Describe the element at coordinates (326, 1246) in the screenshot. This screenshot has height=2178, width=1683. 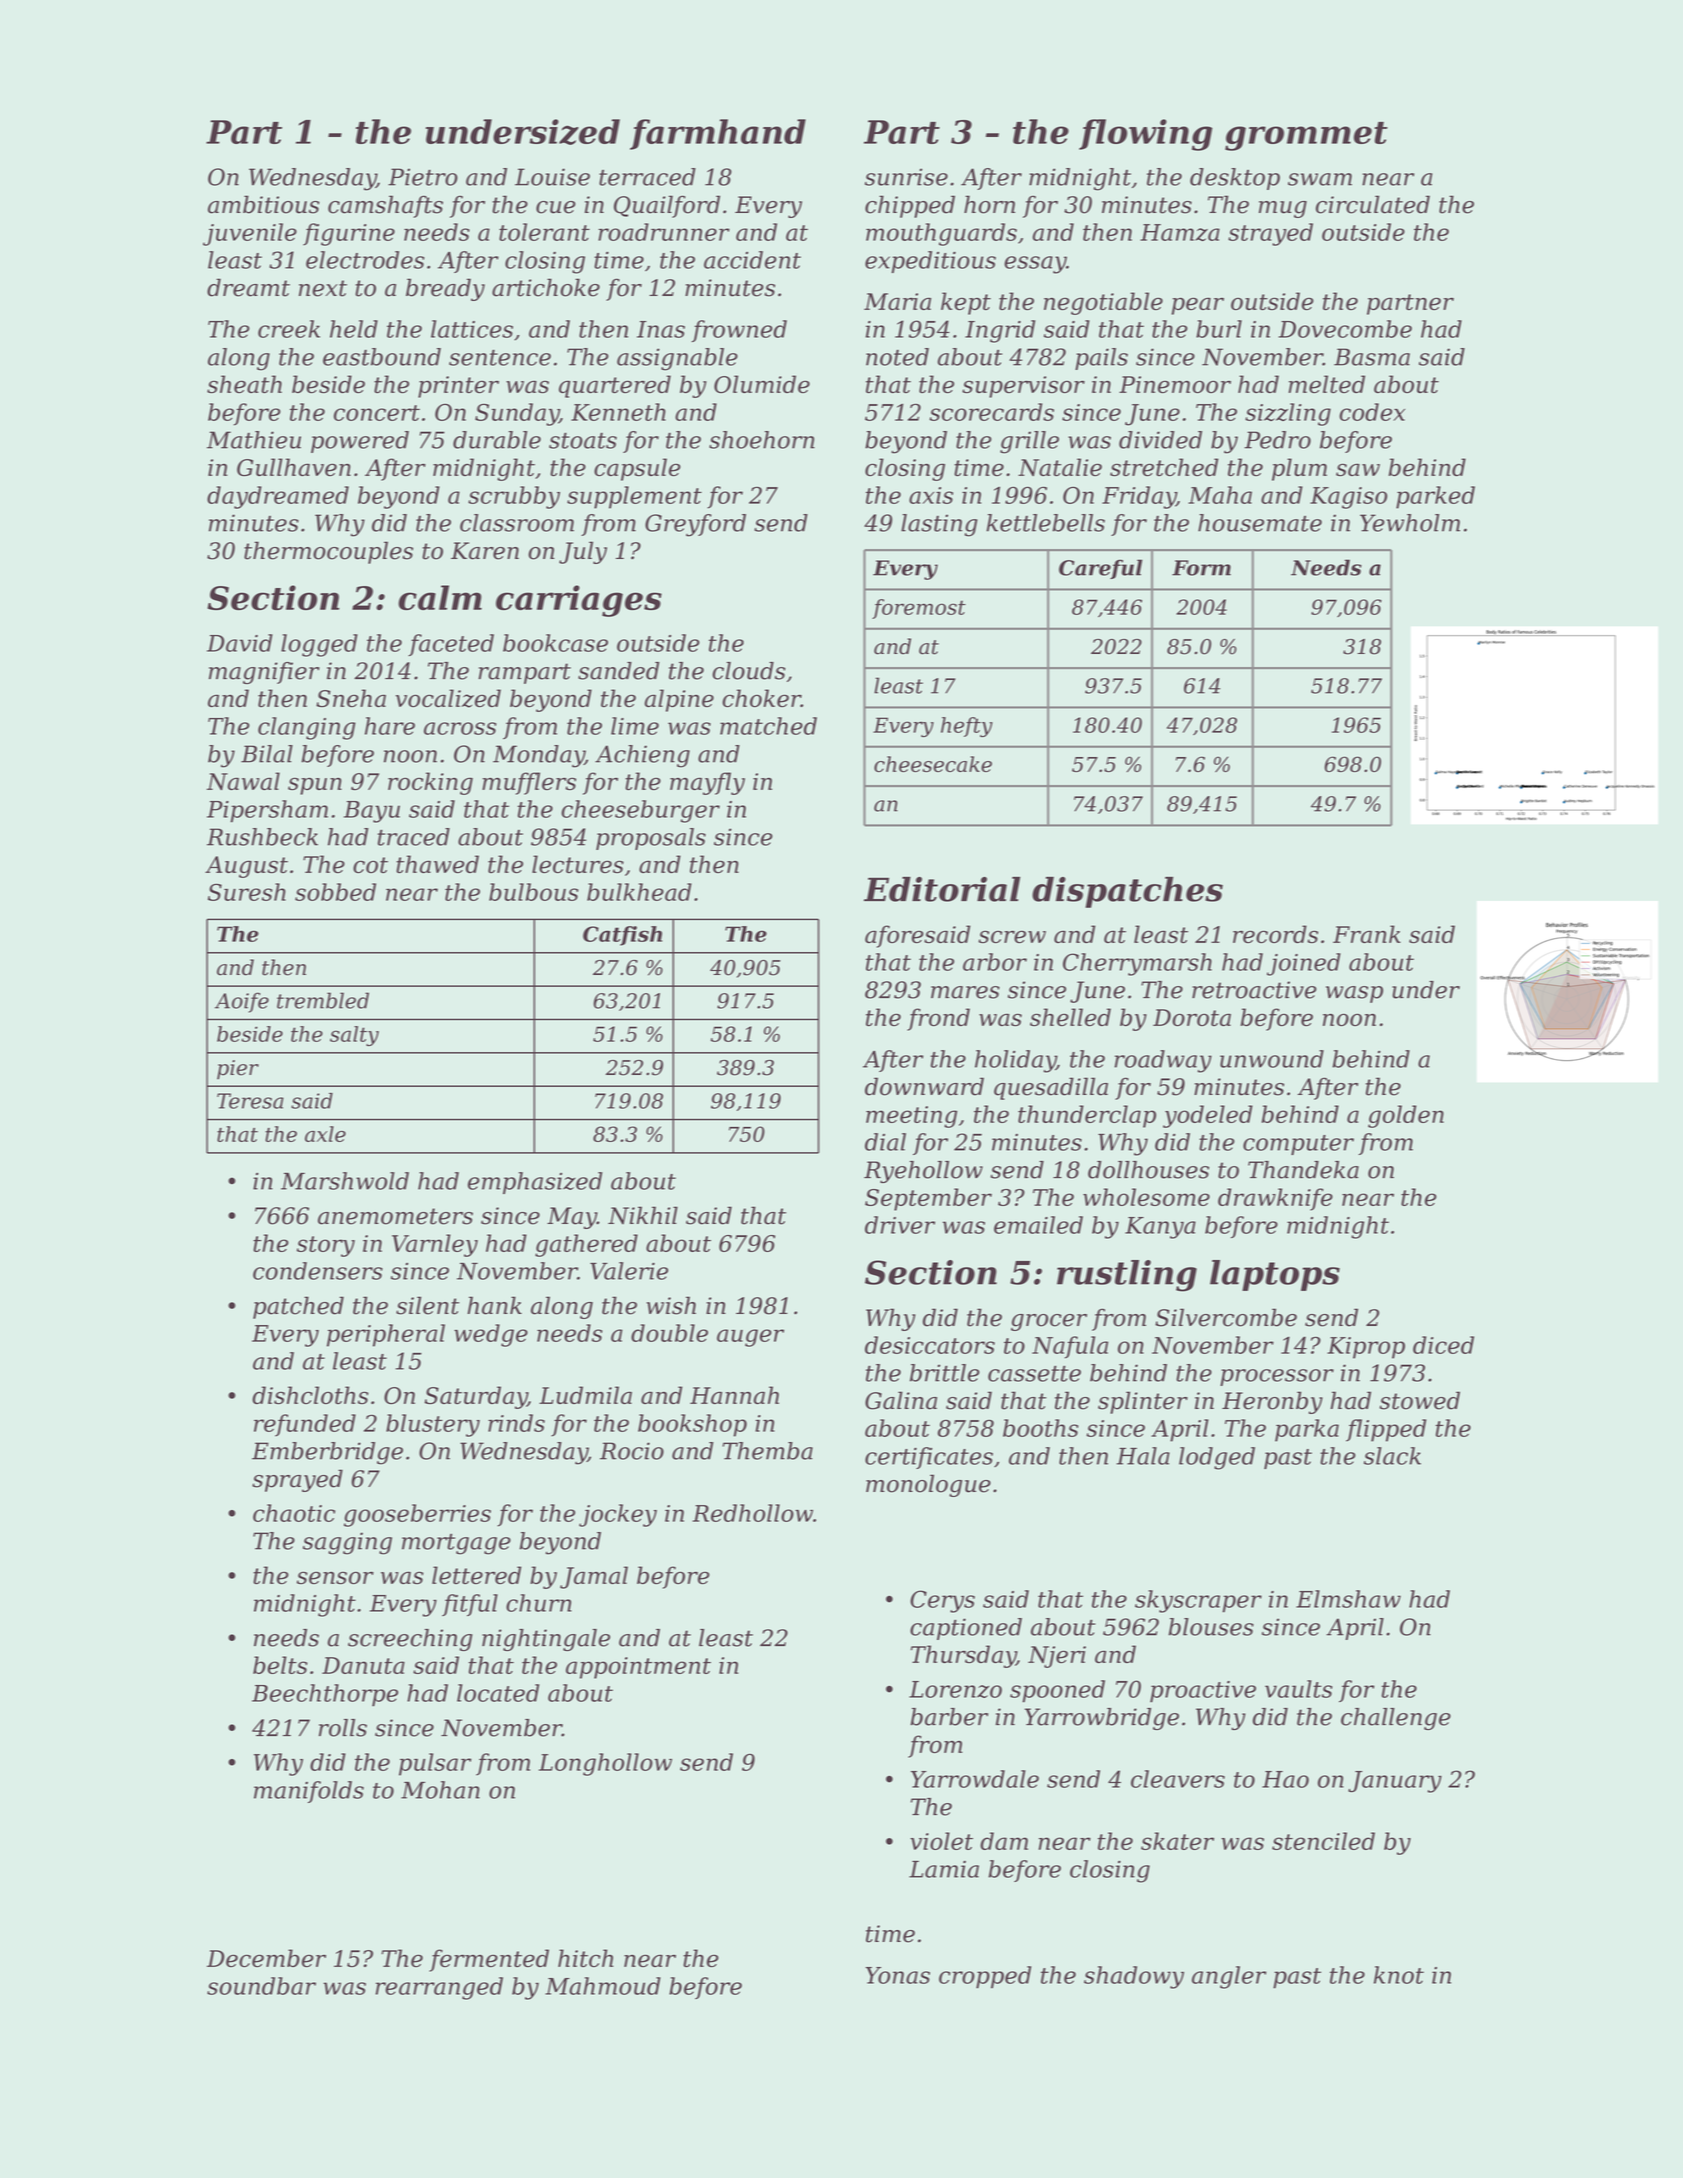
I see `story` at that location.
